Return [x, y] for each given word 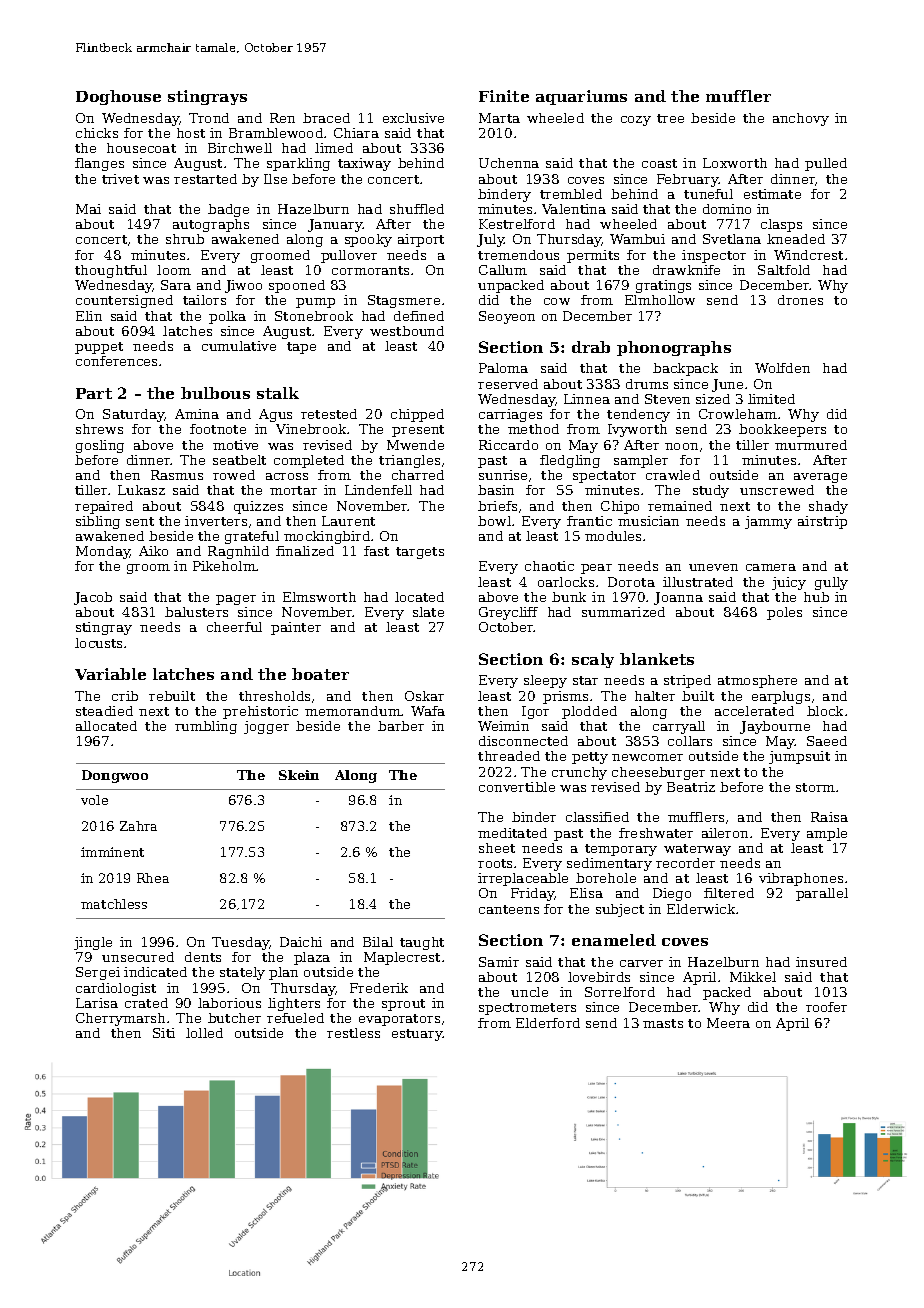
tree [670, 118]
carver [641, 963]
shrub [185, 239]
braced [326, 118]
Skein [299, 775]
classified [597, 817]
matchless [114, 904]
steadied [104, 711]
